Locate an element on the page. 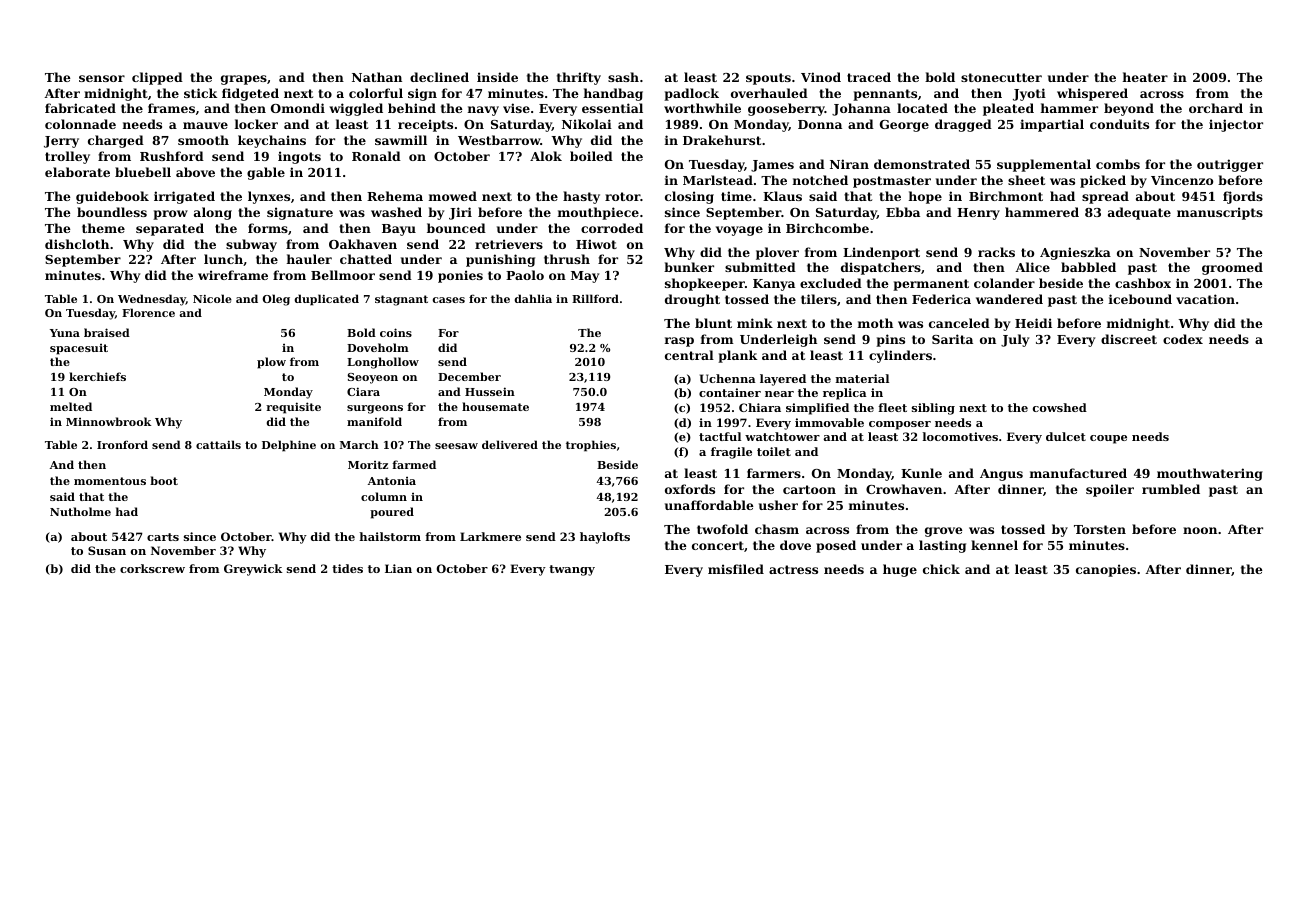 The image size is (1308, 924). rumbled is located at coordinates (1171, 489).
